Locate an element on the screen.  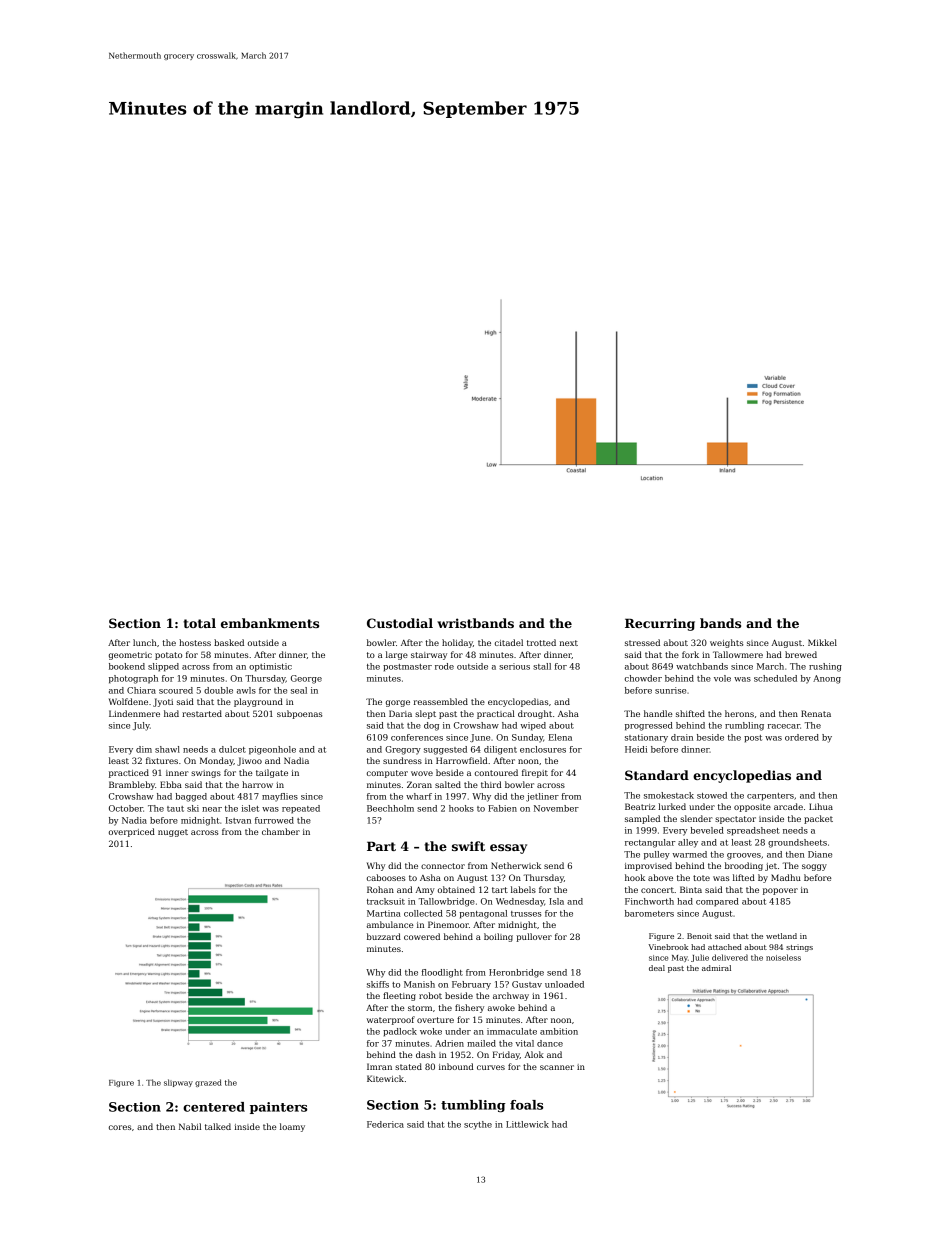
Custodial is located at coordinates (400, 623).
